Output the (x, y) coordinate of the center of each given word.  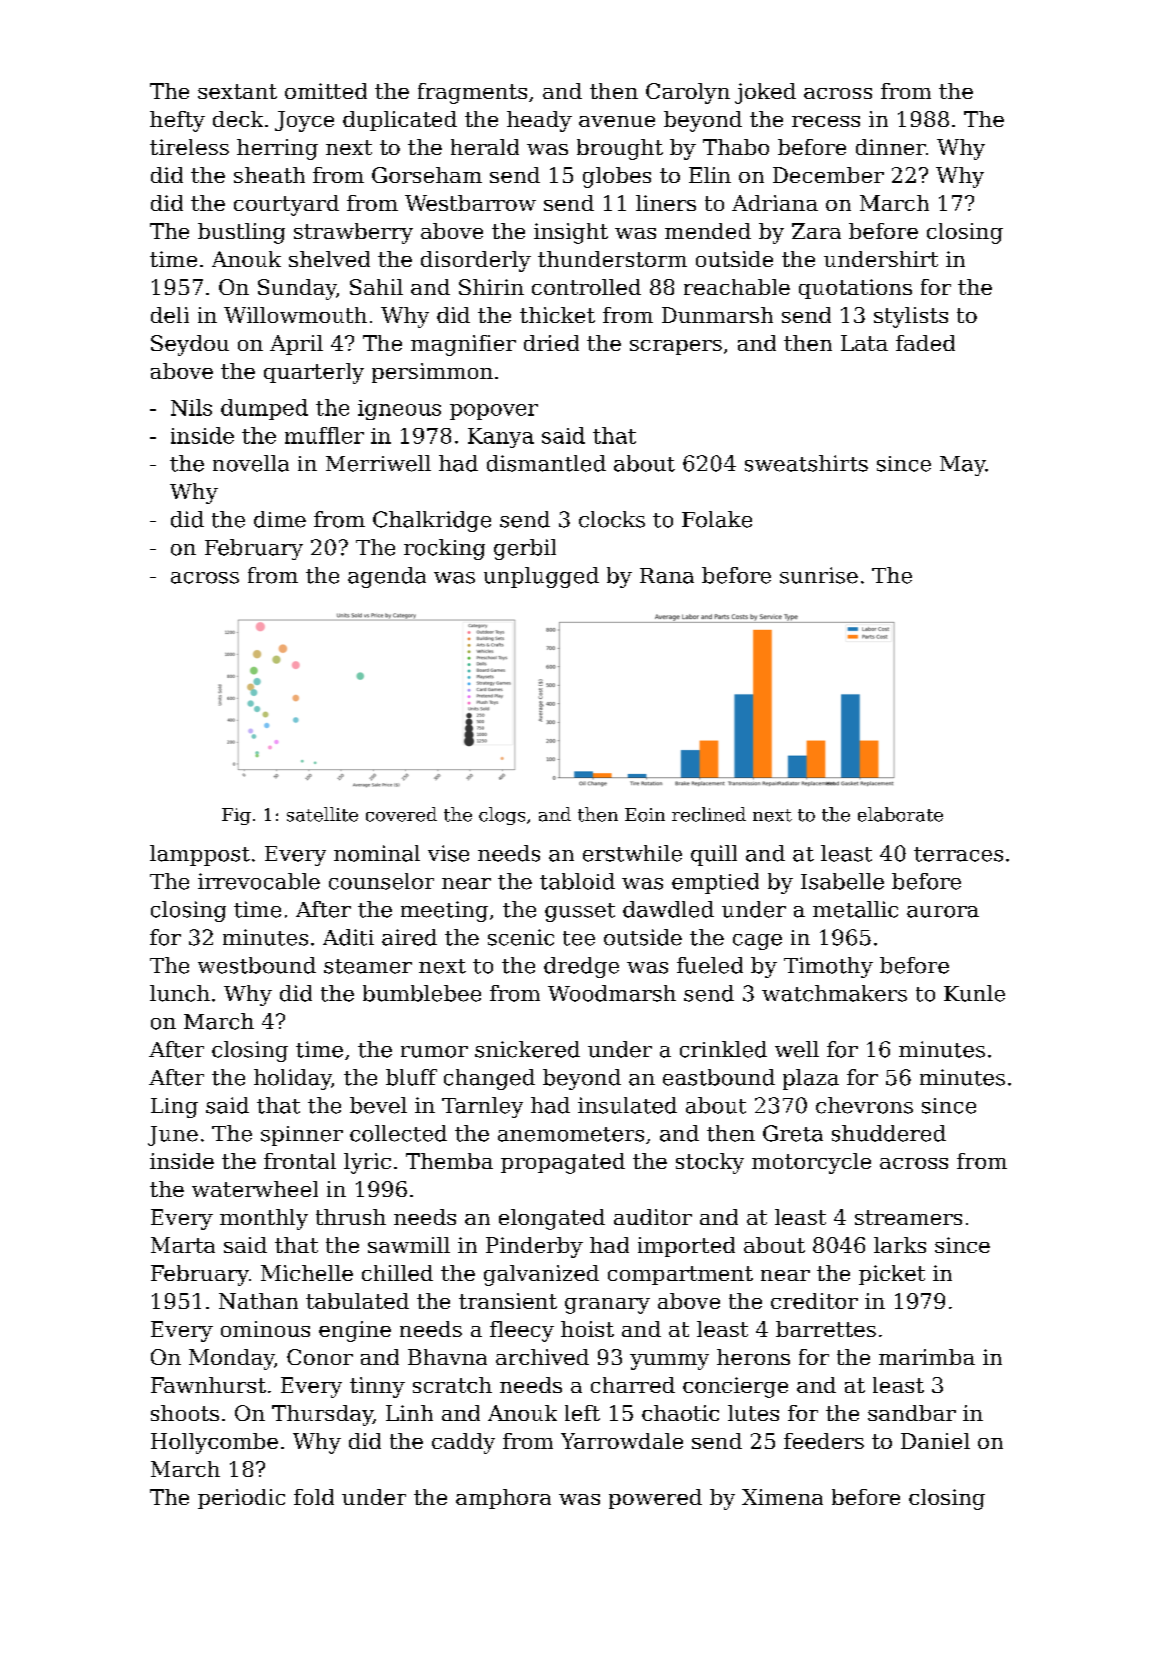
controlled (586, 287)
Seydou (190, 345)
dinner (891, 147)
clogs (502, 816)
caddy (463, 1443)
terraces (958, 854)
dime (280, 519)
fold (314, 1497)
